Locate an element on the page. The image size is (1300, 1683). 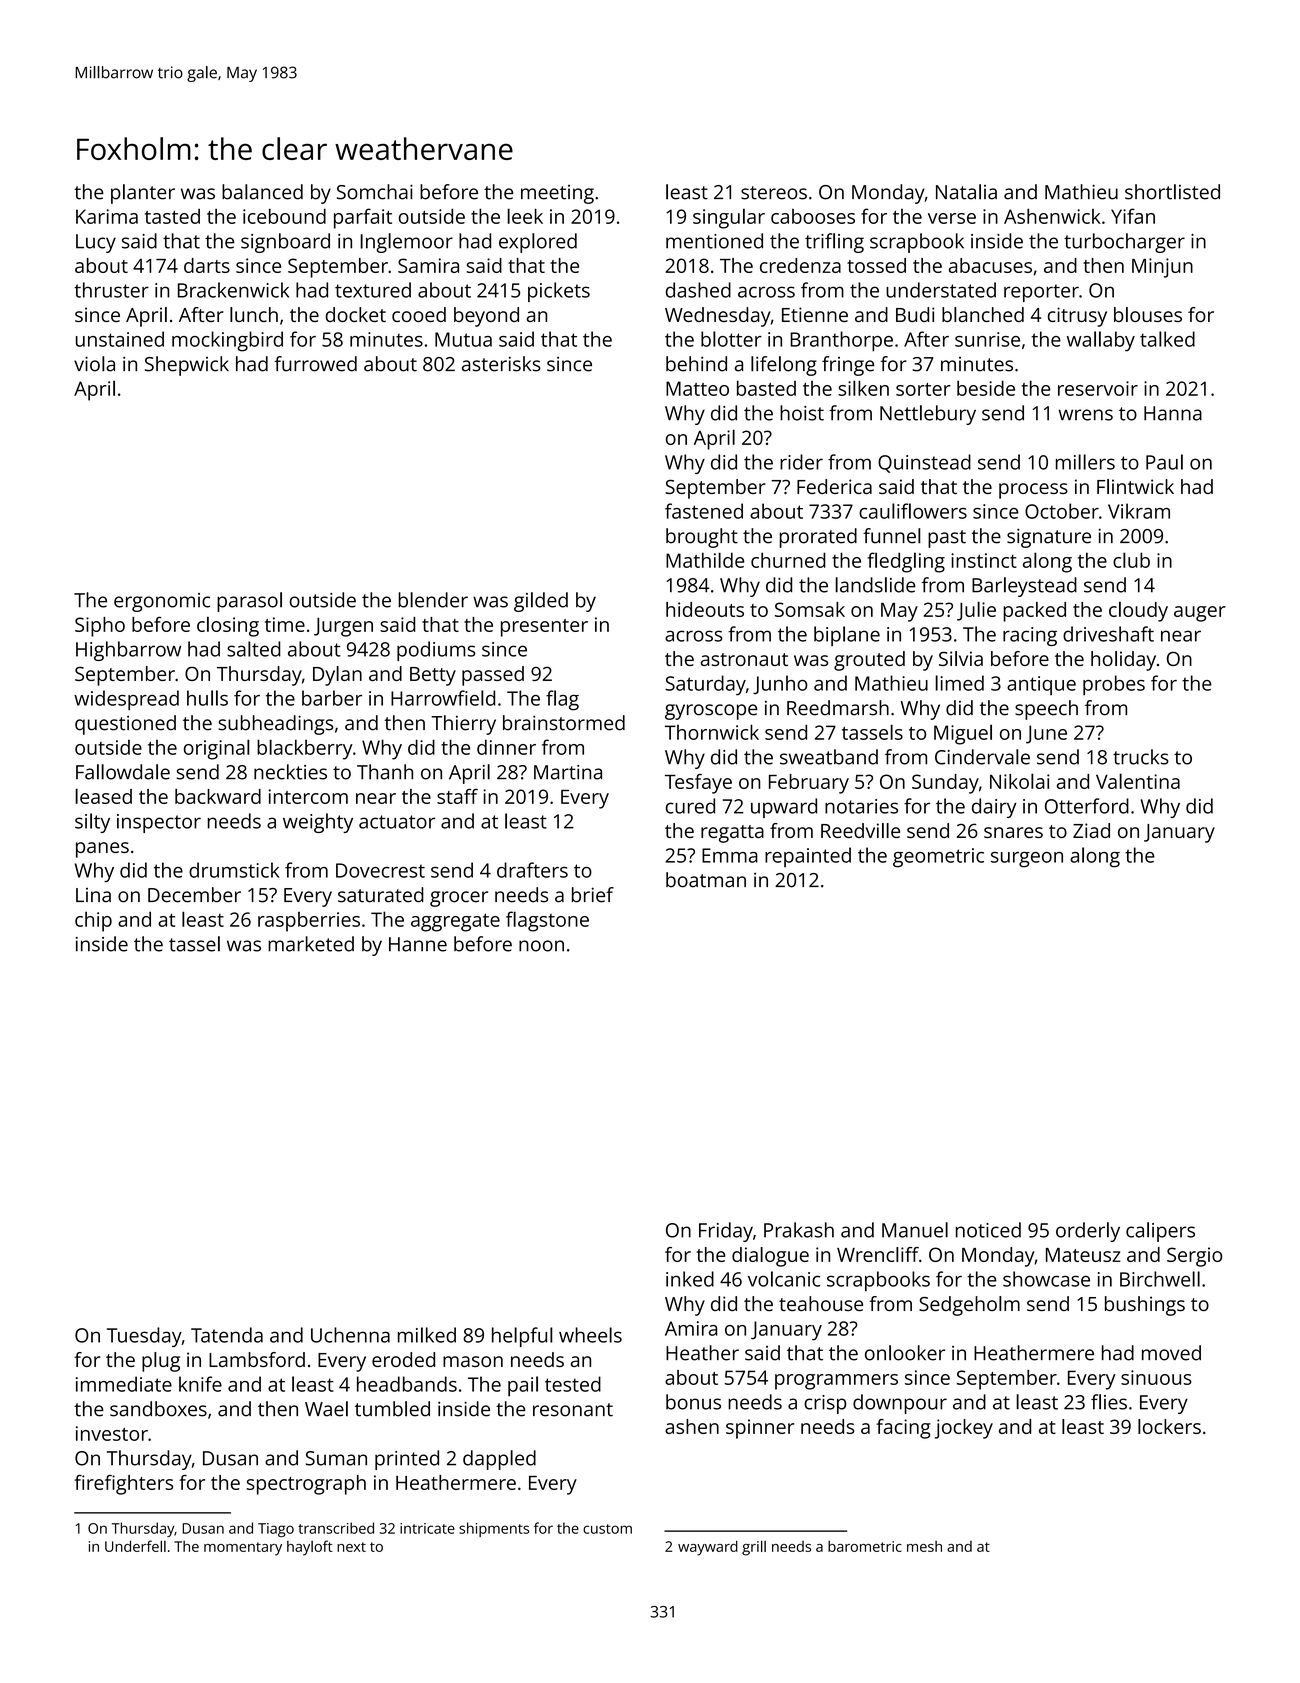
mesh is located at coordinates (924, 1546).
